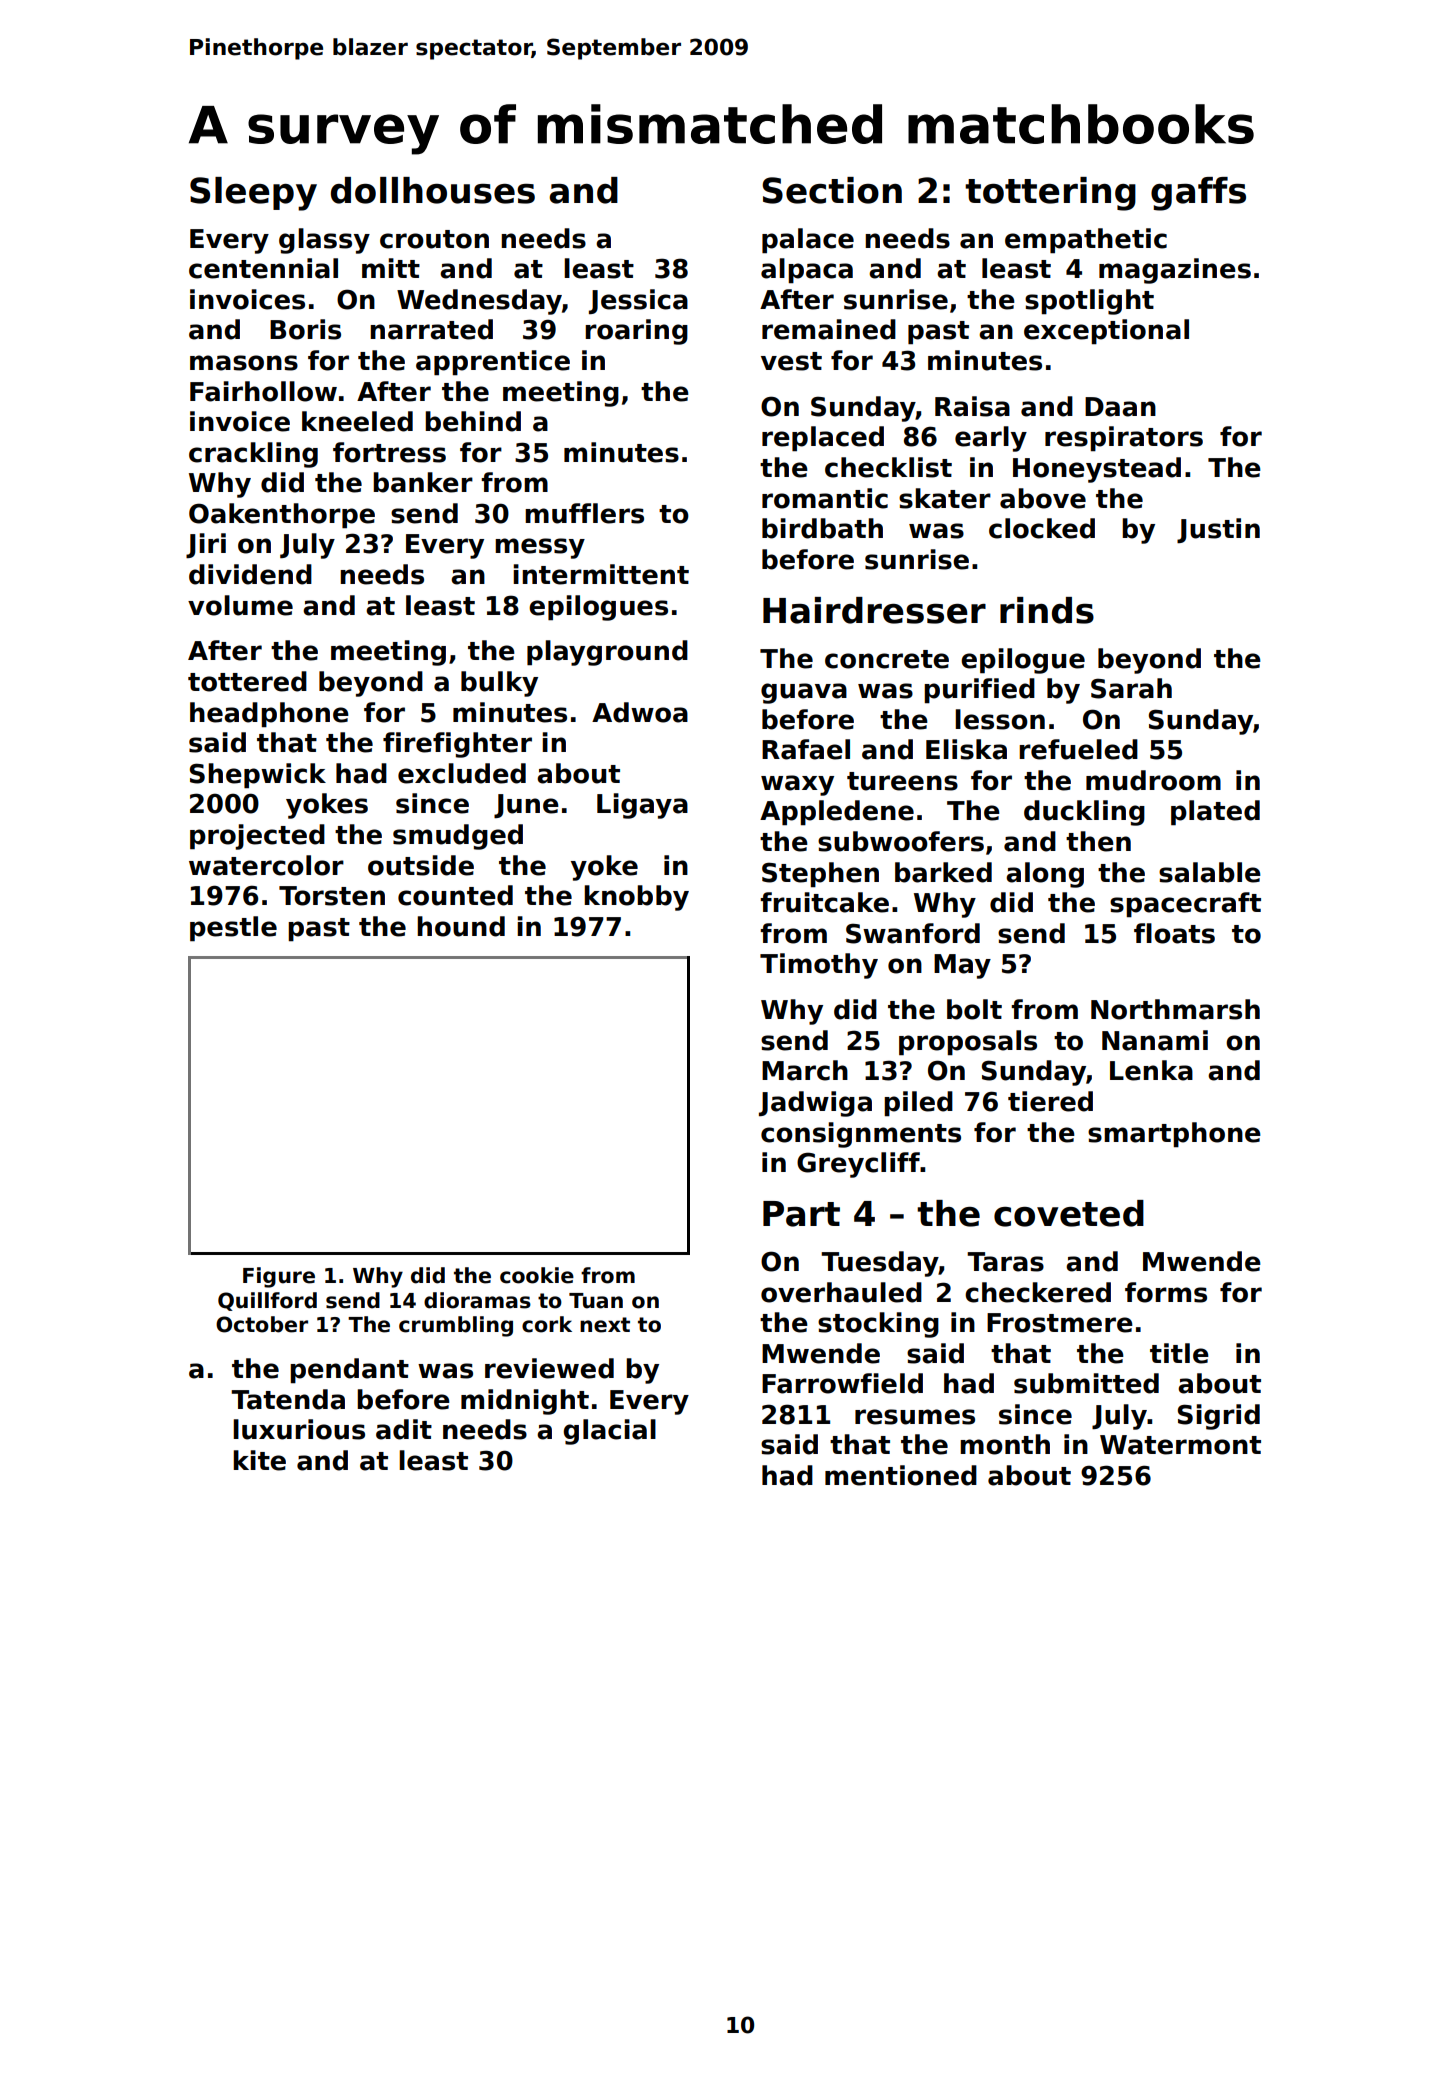 The height and width of the screenshot is (2100, 1450). Describe the element at coordinates (605, 1325) in the screenshot. I see `next` at that location.
